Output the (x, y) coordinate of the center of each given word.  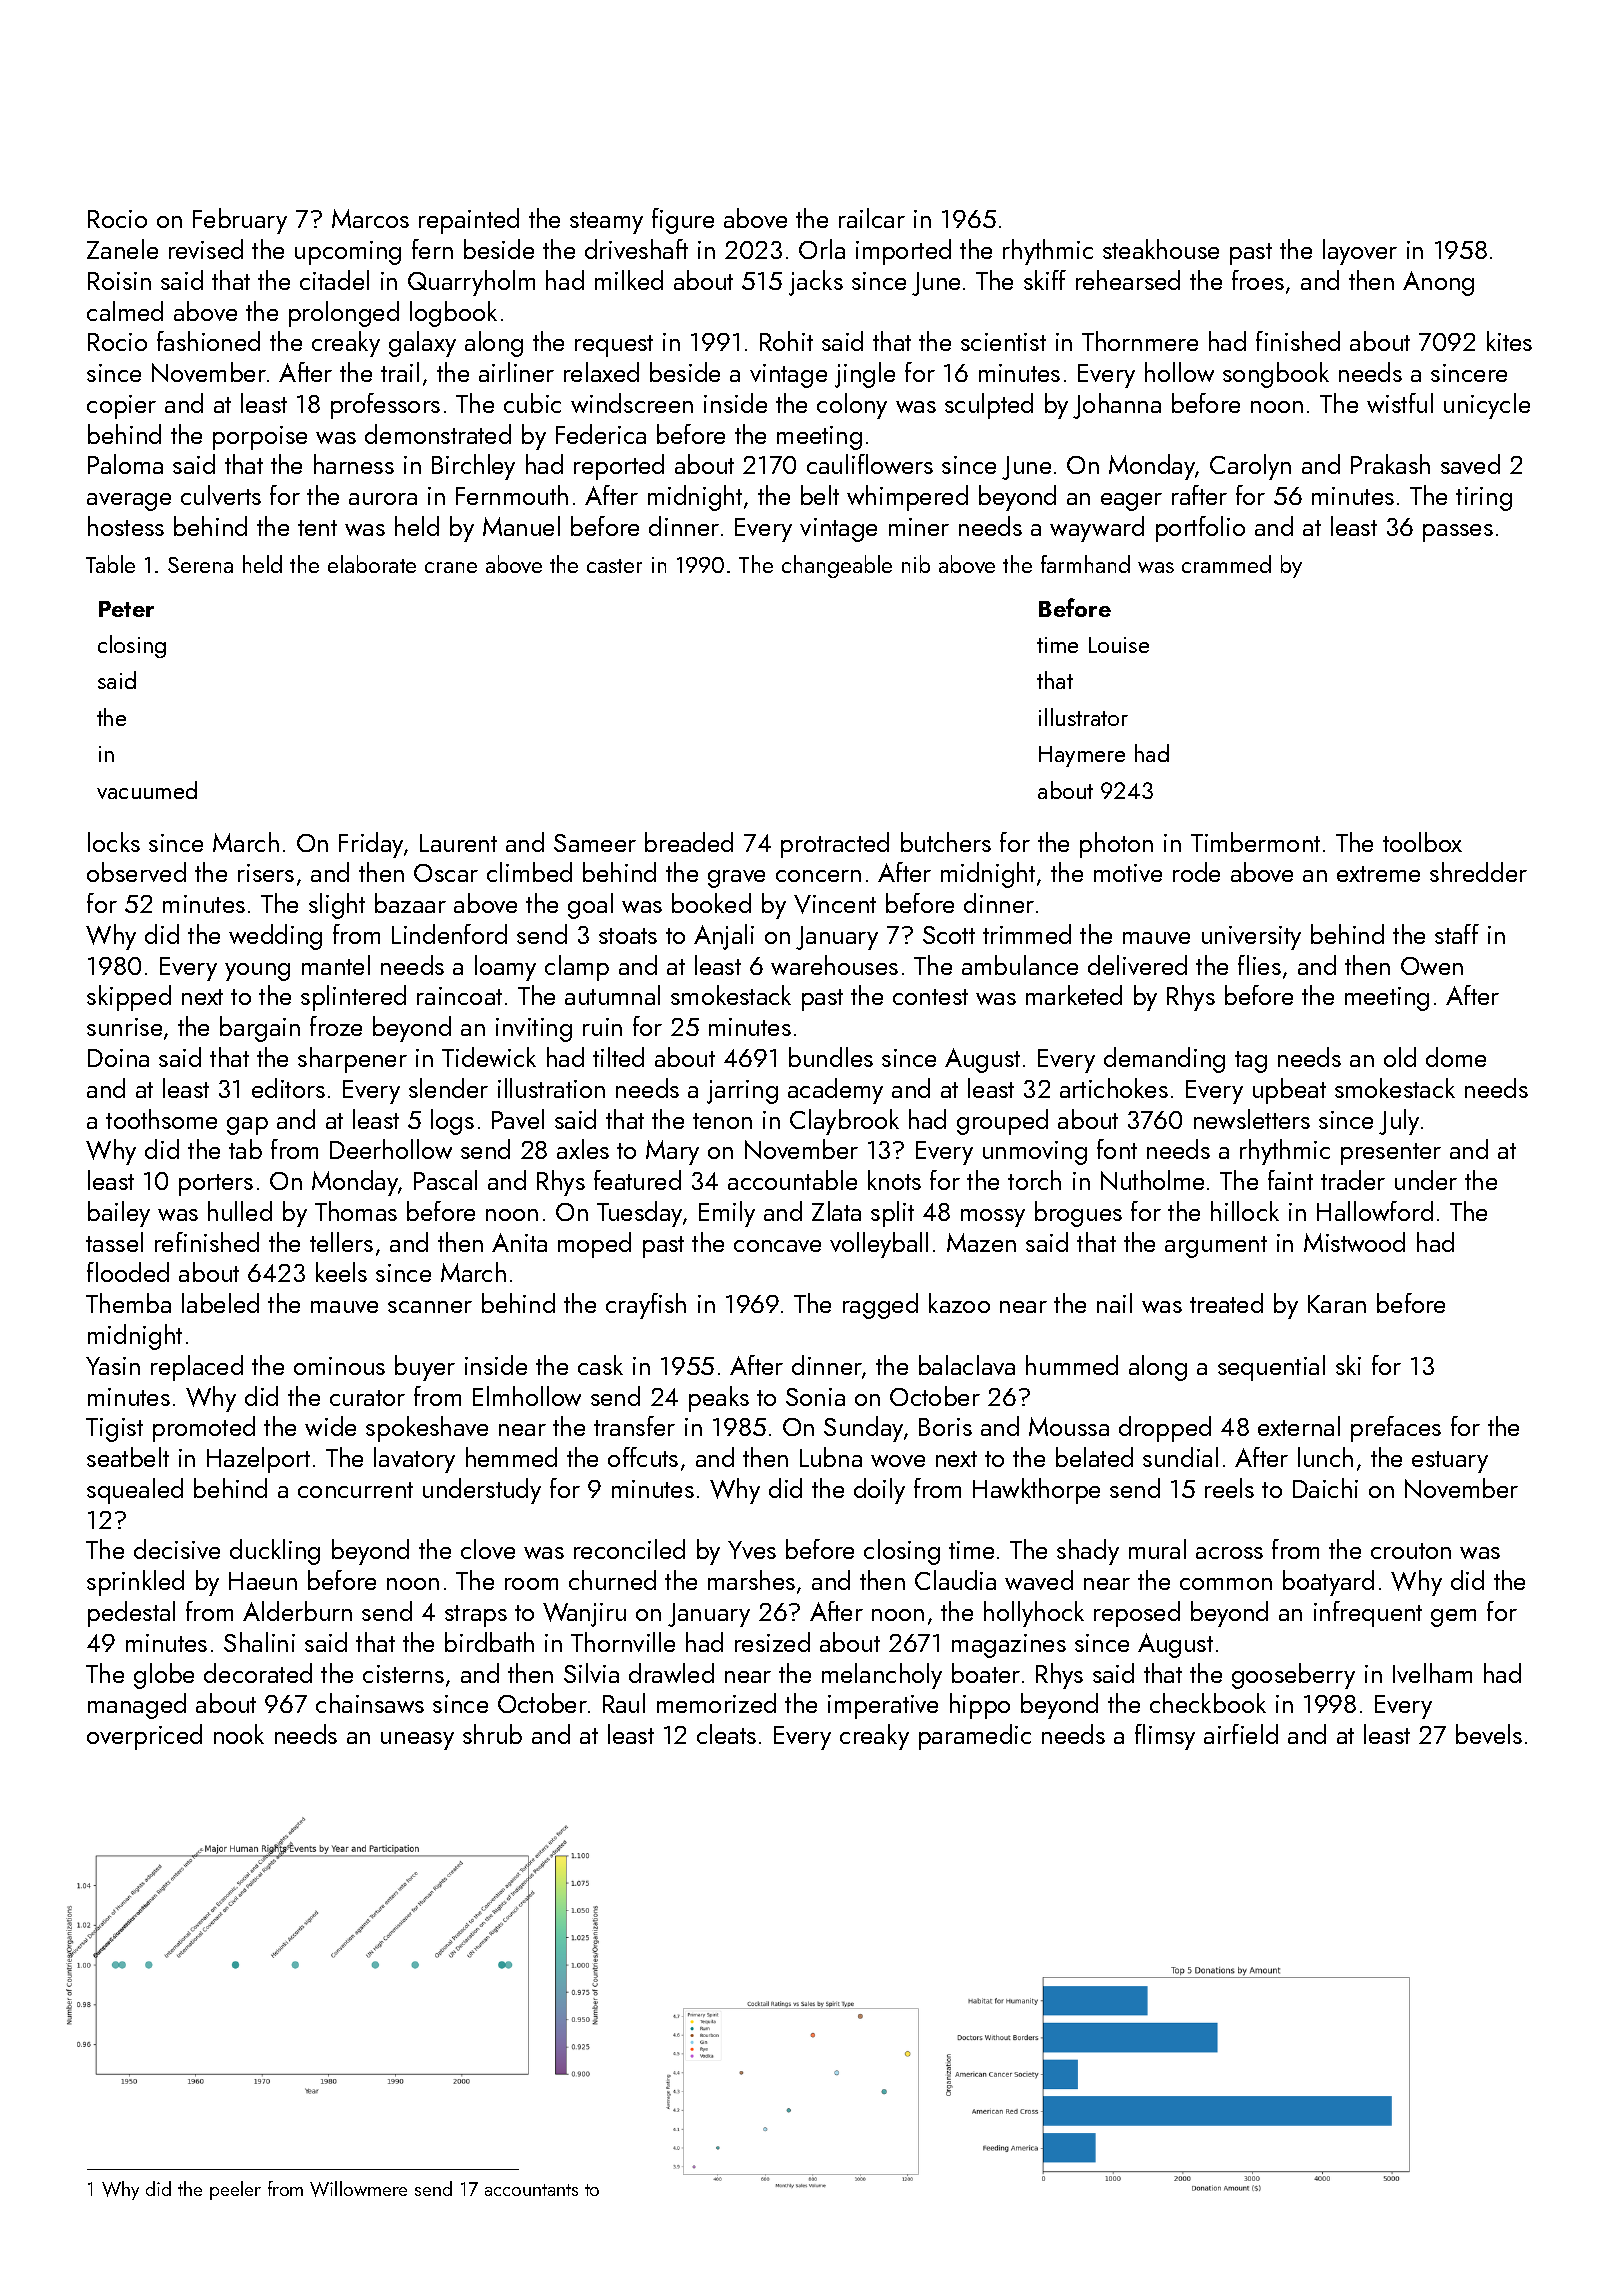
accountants (531, 2190)
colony (852, 406)
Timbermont (1255, 842)
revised (206, 249)
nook (239, 1734)
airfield (1241, 1734)
